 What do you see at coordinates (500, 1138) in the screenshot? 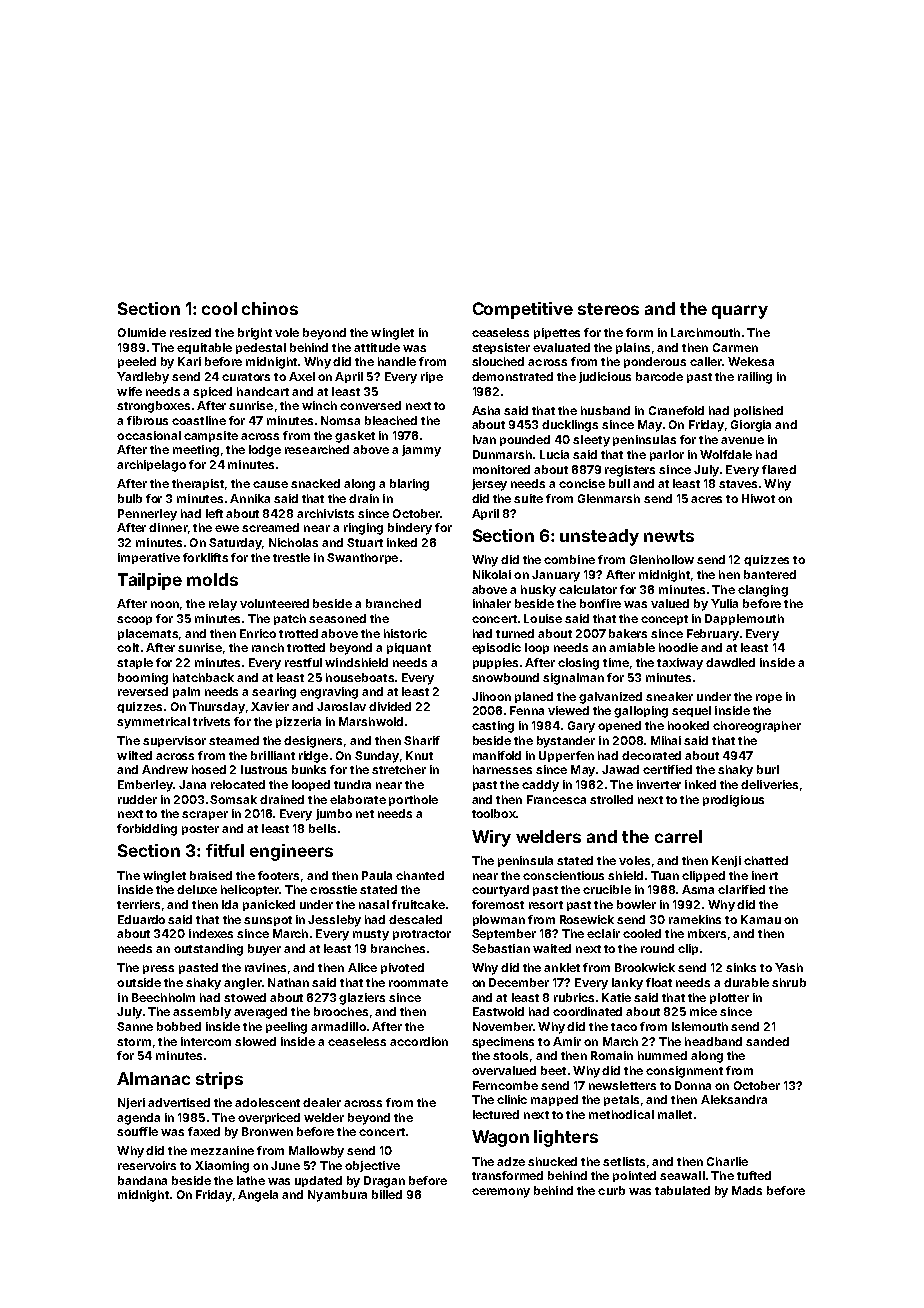
I see `Wagon` at bounding box center [500, 1138].
